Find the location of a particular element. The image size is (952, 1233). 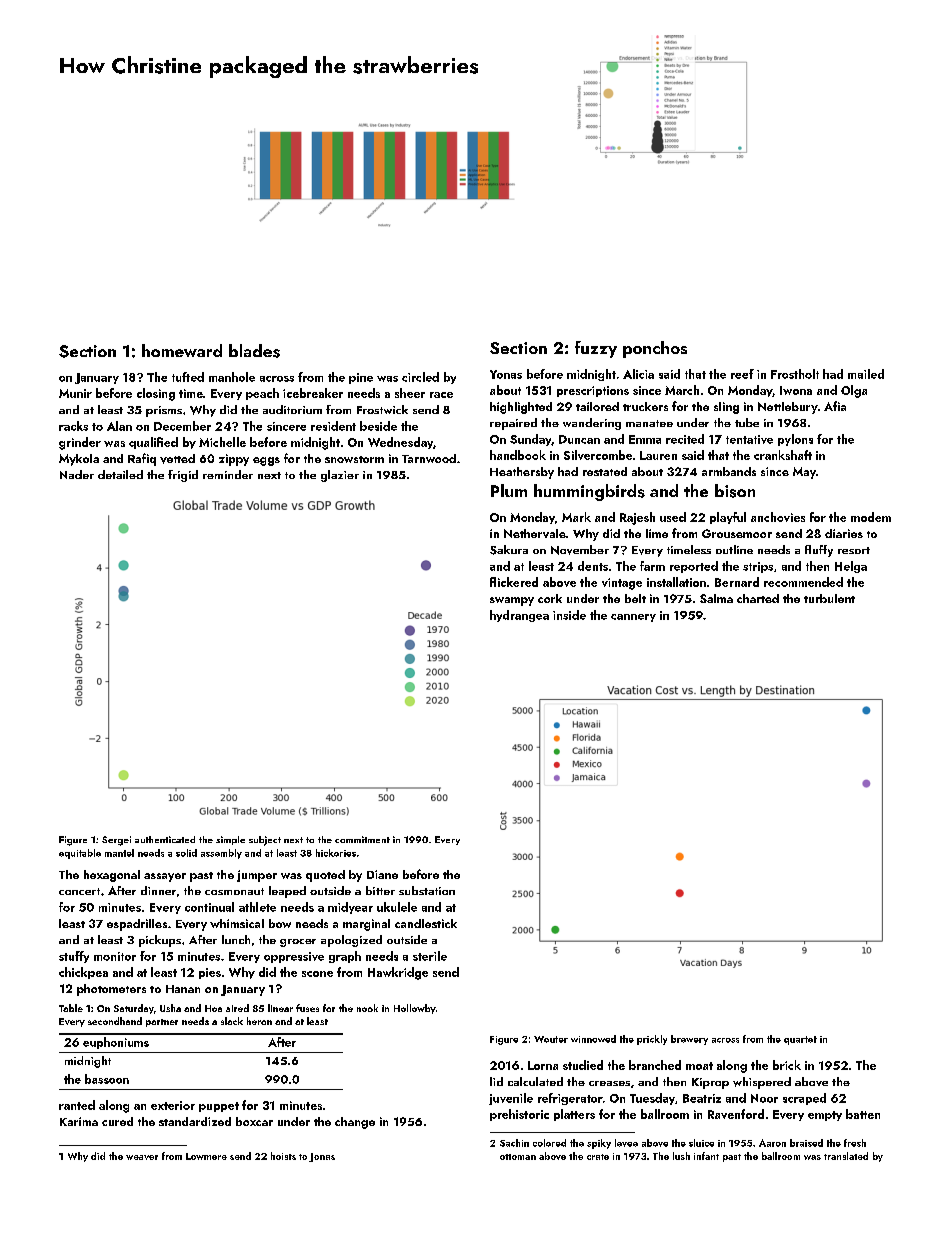

Munir is located at coordinates (75, 393).
